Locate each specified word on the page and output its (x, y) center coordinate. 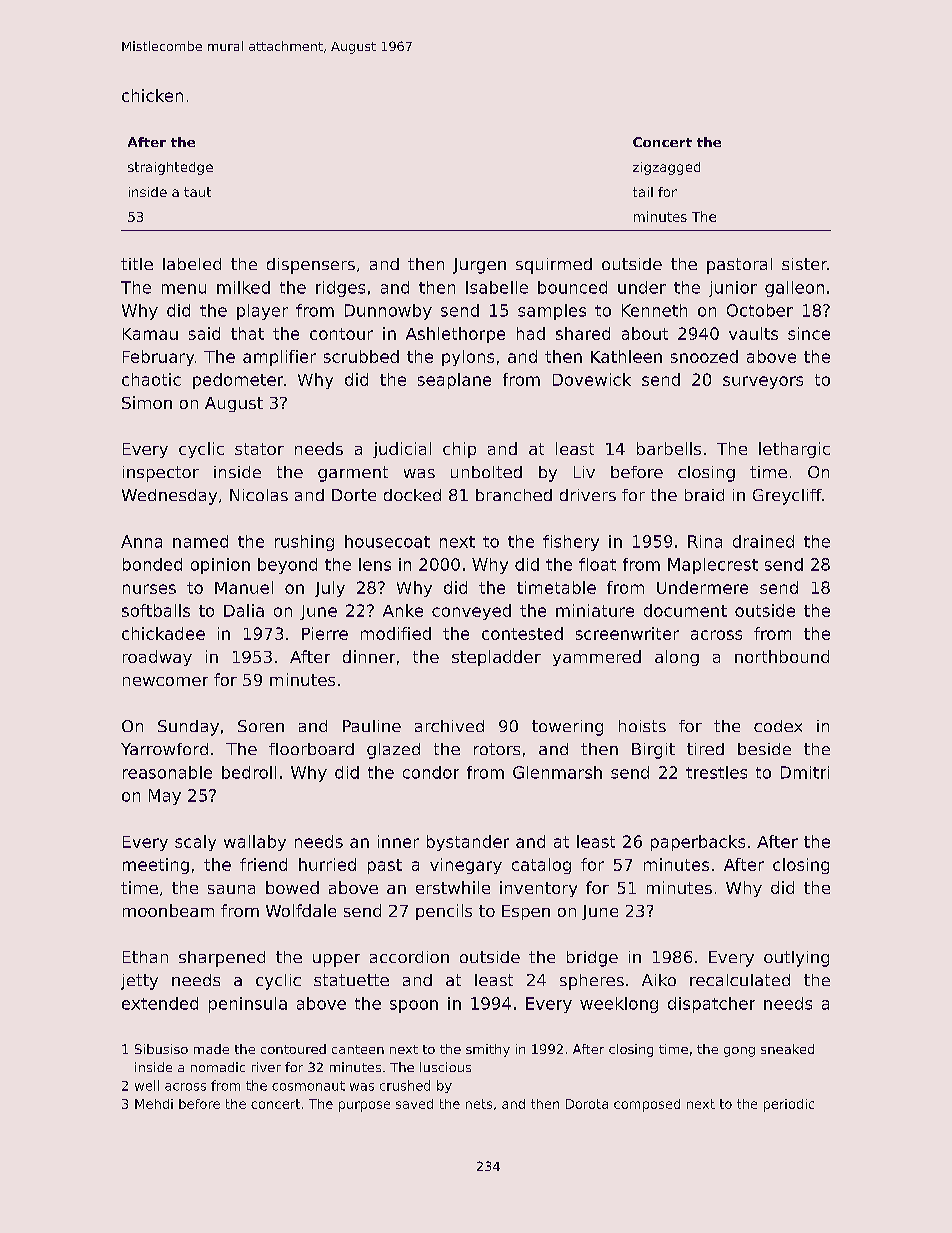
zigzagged (666, 168)
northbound (782, 656)
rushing (304, 543)
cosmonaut (308, 1086)
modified (396, 633)
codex (778, 726)
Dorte (354, 495)
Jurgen (479, 266)
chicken (152, 95)
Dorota (587, 1104)
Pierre (325, 633)
